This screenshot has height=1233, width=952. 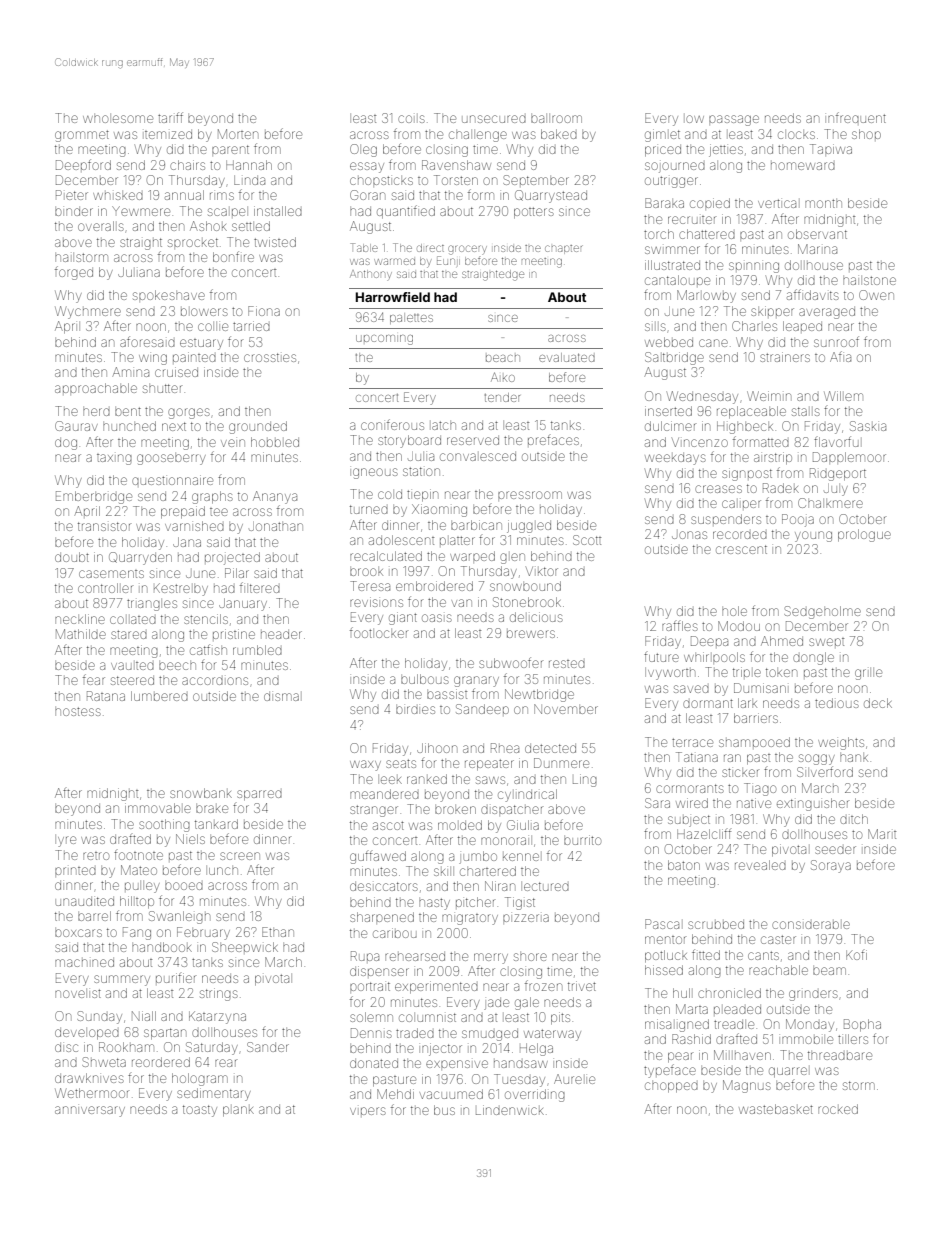 What do you see at coordinates (825, 771) in the screenshot?
I see `Silverford` at bounding box center [825, 771].
